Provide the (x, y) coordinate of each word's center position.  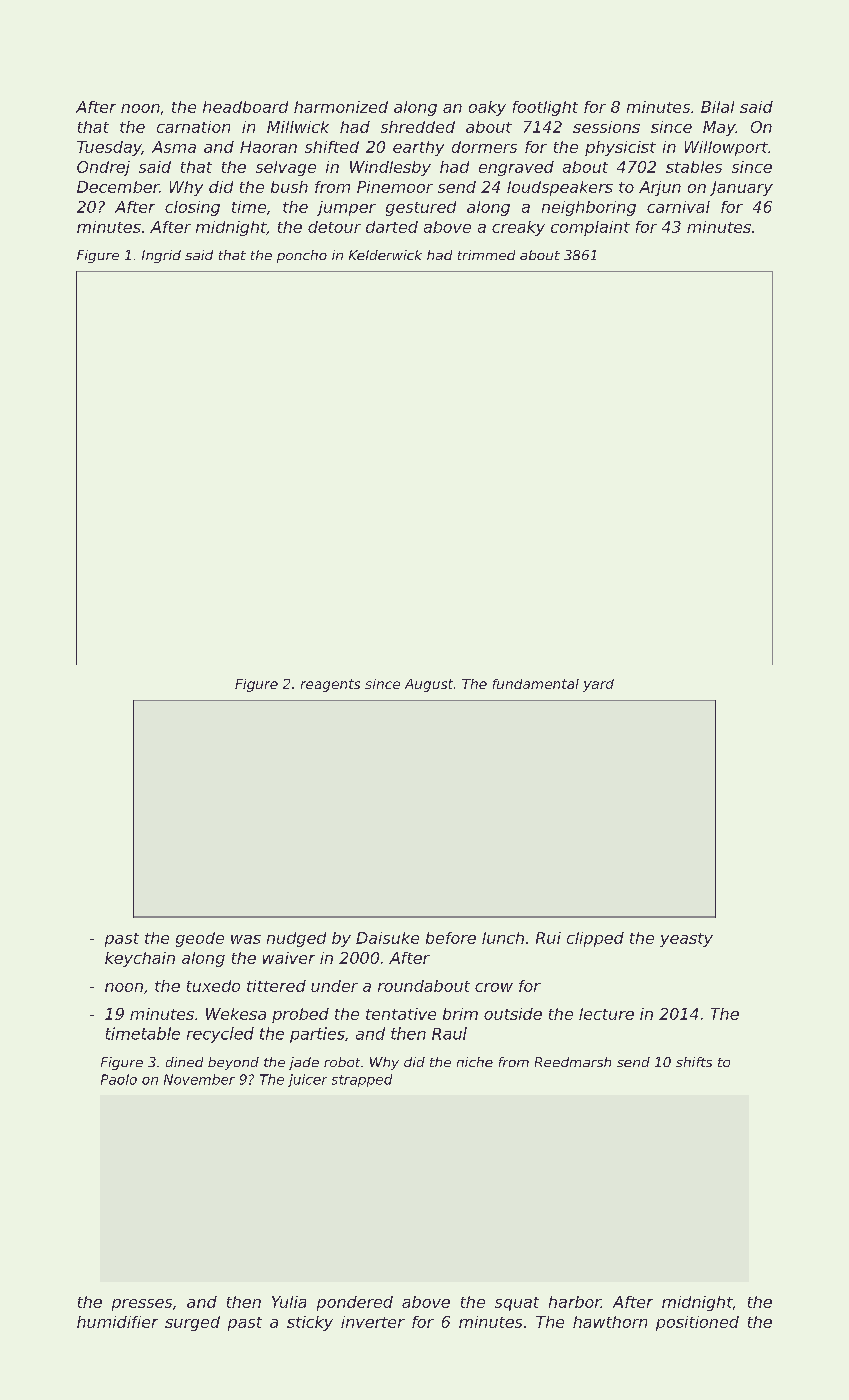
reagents (330, 685)
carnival (678, 207)
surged (192, 1323)
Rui (548, 938)
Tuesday (109, 148)
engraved (516, 168)
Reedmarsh (573, 1062)
